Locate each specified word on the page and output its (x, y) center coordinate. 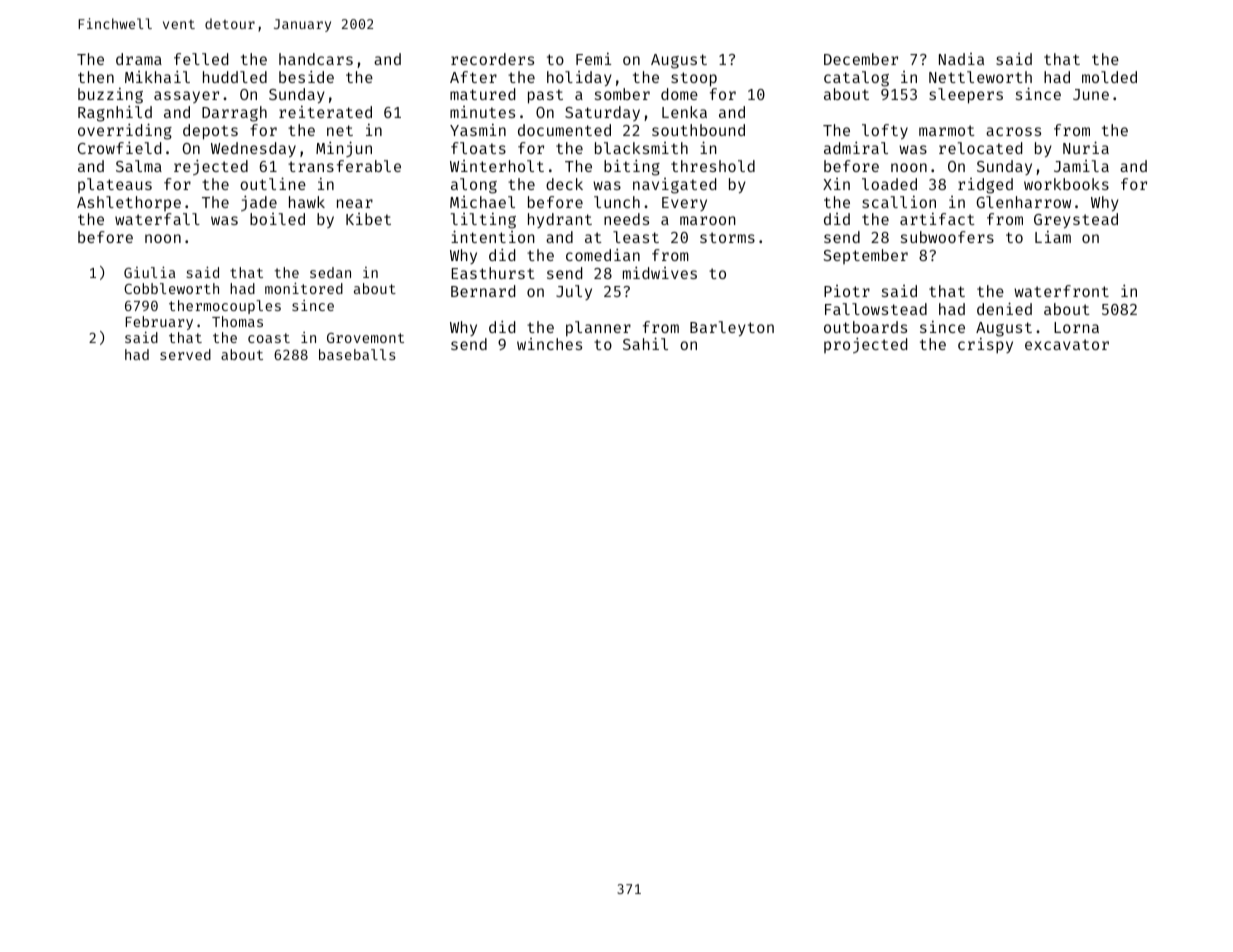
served (185, 354)
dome (679, 94)
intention (493, 236)
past (545, 96)
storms (727, 237)
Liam (1053, 237)
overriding (125, 131)
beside (306, 76)
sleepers (966, 96)
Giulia (149, 272)
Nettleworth (980, 77)
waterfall (157, 219)
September (865, 256)
